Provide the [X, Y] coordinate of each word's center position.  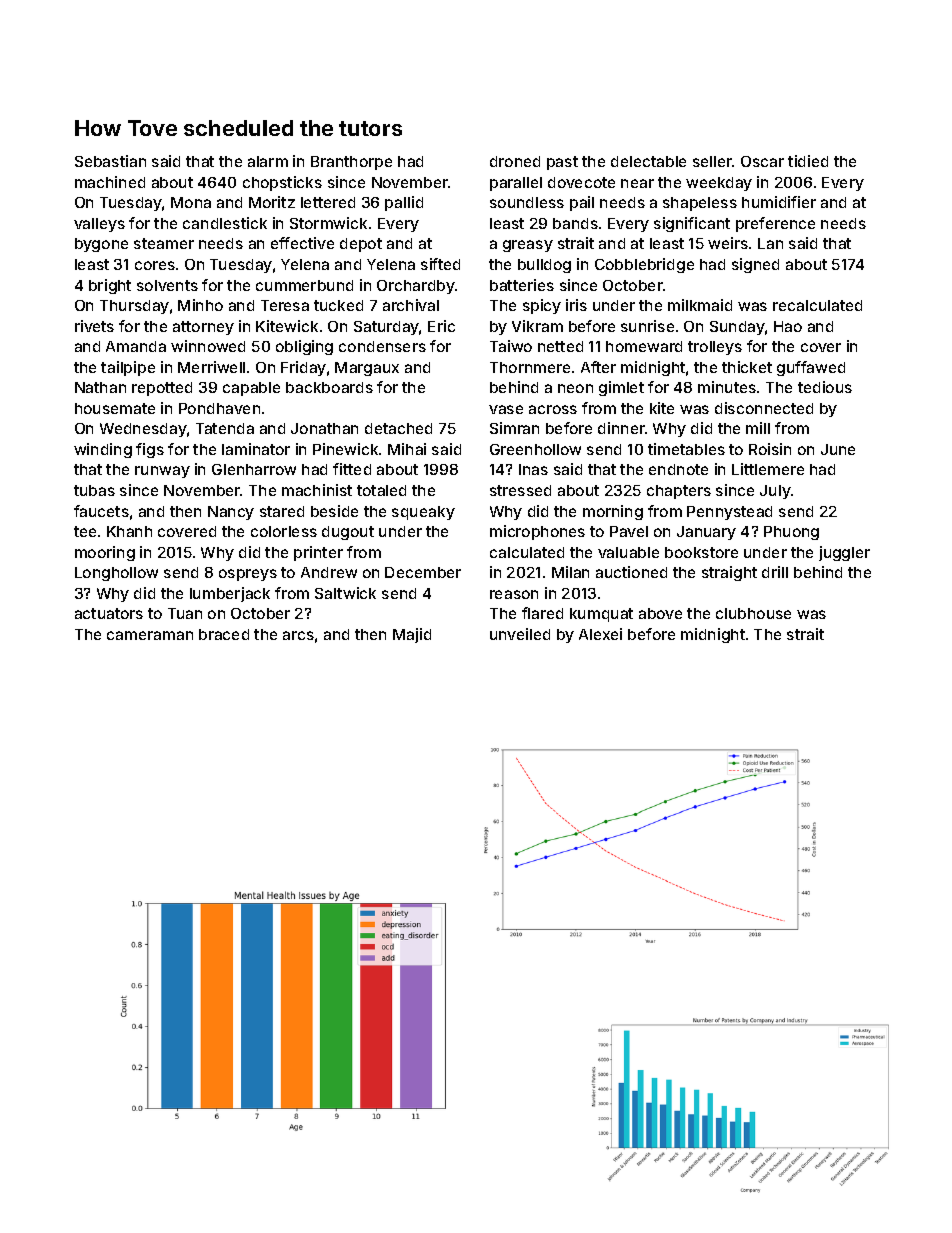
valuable [628, 552]
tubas [94, 490]
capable [251, 389]
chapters [679, 492]
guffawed [811, 368]
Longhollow [116, 574]
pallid [404, 203]
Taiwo [511, 346]
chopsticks [282, 183]
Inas [533, 469]
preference [775, 224]
